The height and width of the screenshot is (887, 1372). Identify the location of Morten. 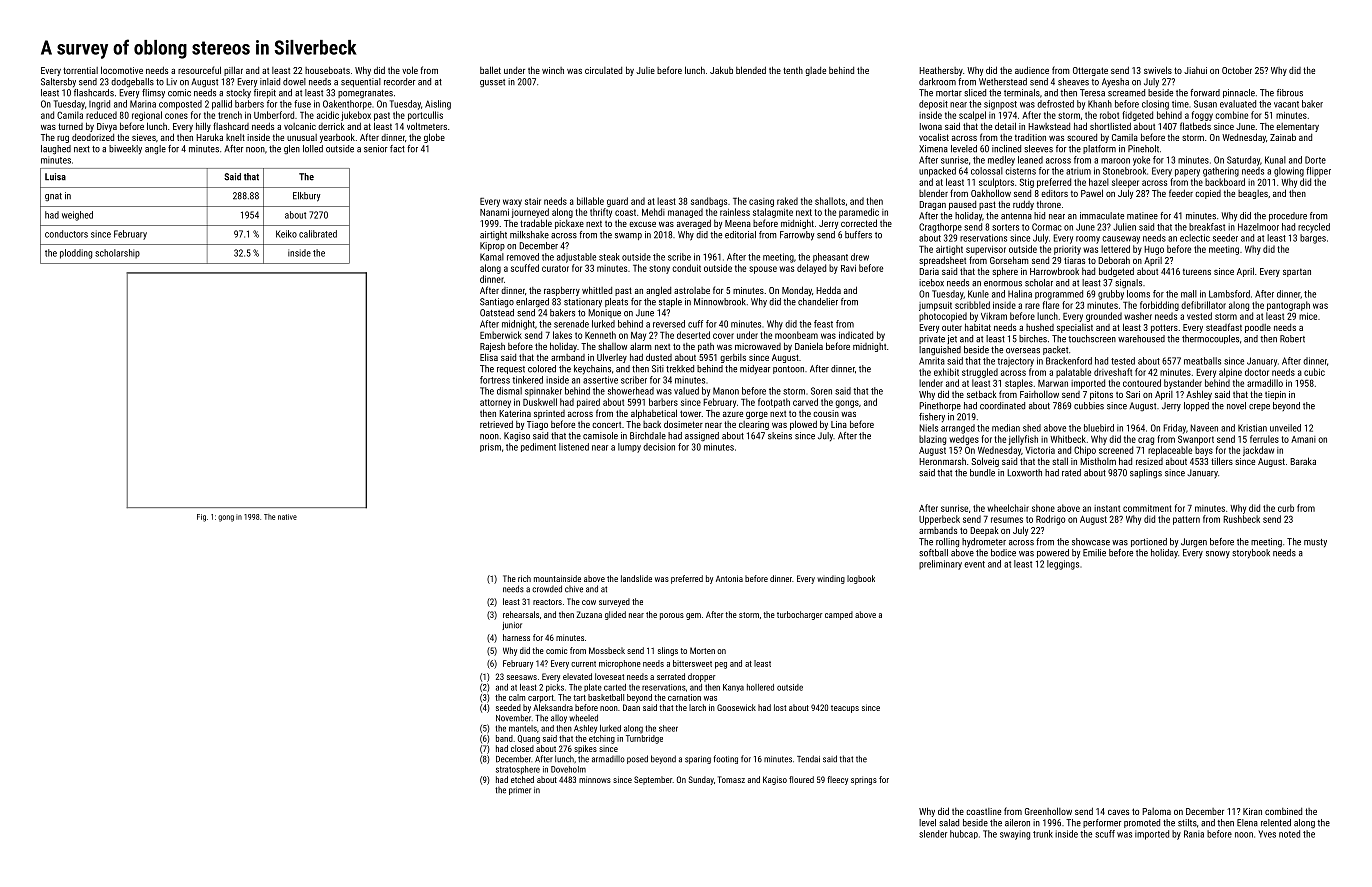
(702, 650).
